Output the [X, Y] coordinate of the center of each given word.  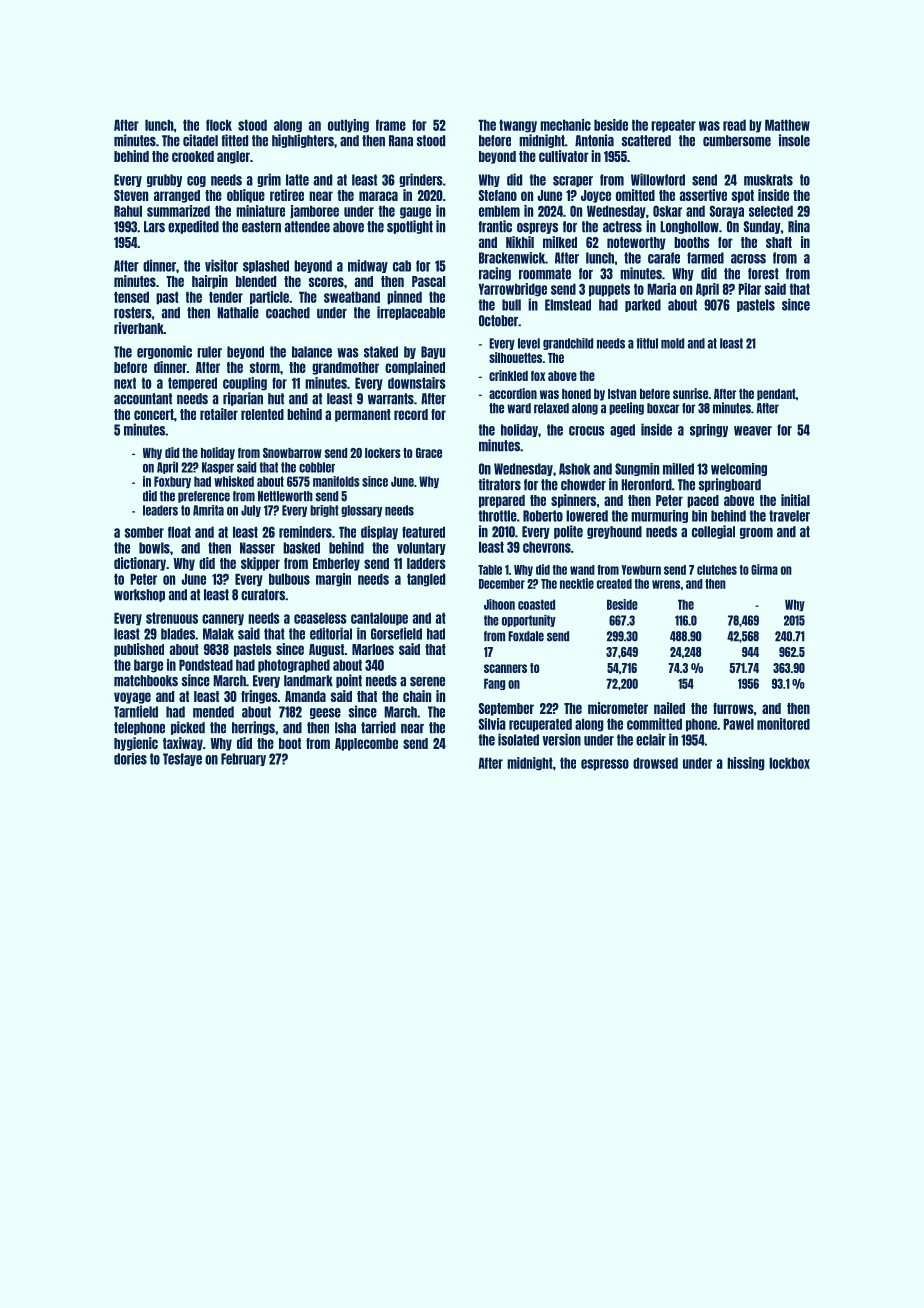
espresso [605, 765]
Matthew [787, 125]
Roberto [543, 516]
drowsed [655, 763]
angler [233, 157]
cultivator [564, 156]
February [243, 759]
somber [144, 532]
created [614, 584]
